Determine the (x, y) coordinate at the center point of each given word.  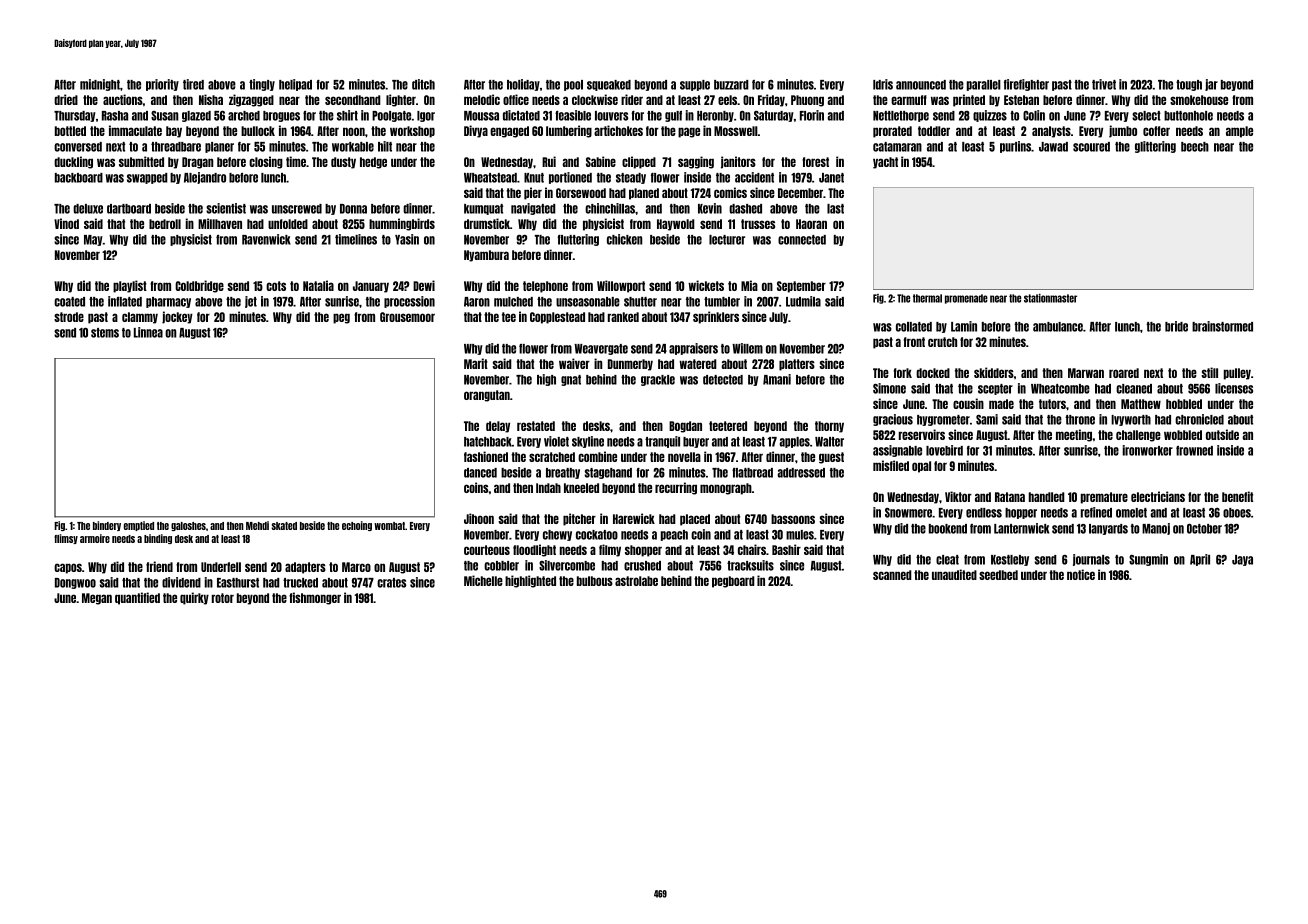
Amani (777, 379)
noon (354, 131)
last (835, 209)
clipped (639, 162)
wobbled (1183, 435)
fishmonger (315, 598)
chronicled (1199, 419)
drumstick (487, 223)
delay (498, 427)
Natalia (318, 285)
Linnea (148, 332)
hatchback (488, 442)
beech (1195, 147)
